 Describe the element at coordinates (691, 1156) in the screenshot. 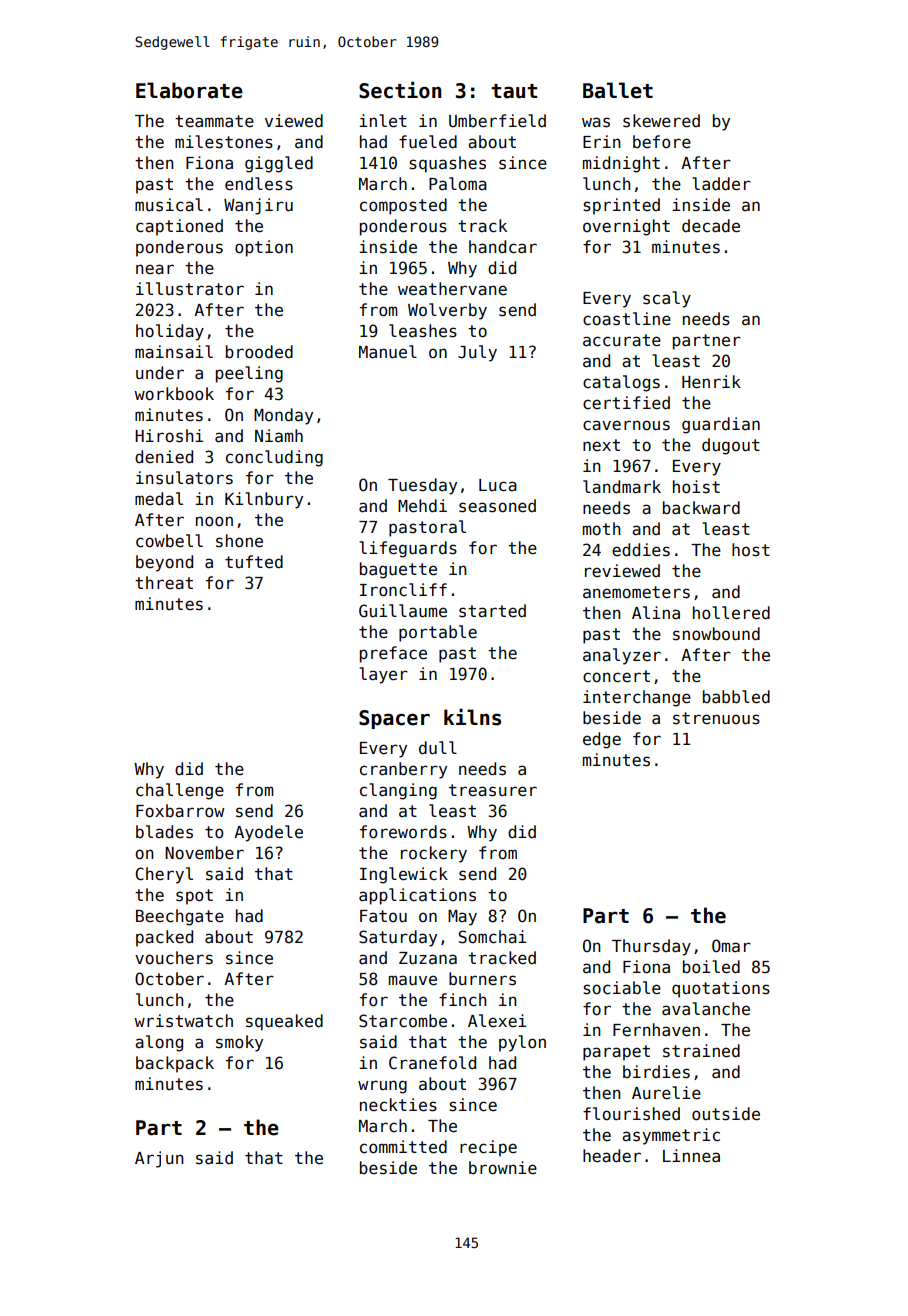

I see `Linnea` at that location.
